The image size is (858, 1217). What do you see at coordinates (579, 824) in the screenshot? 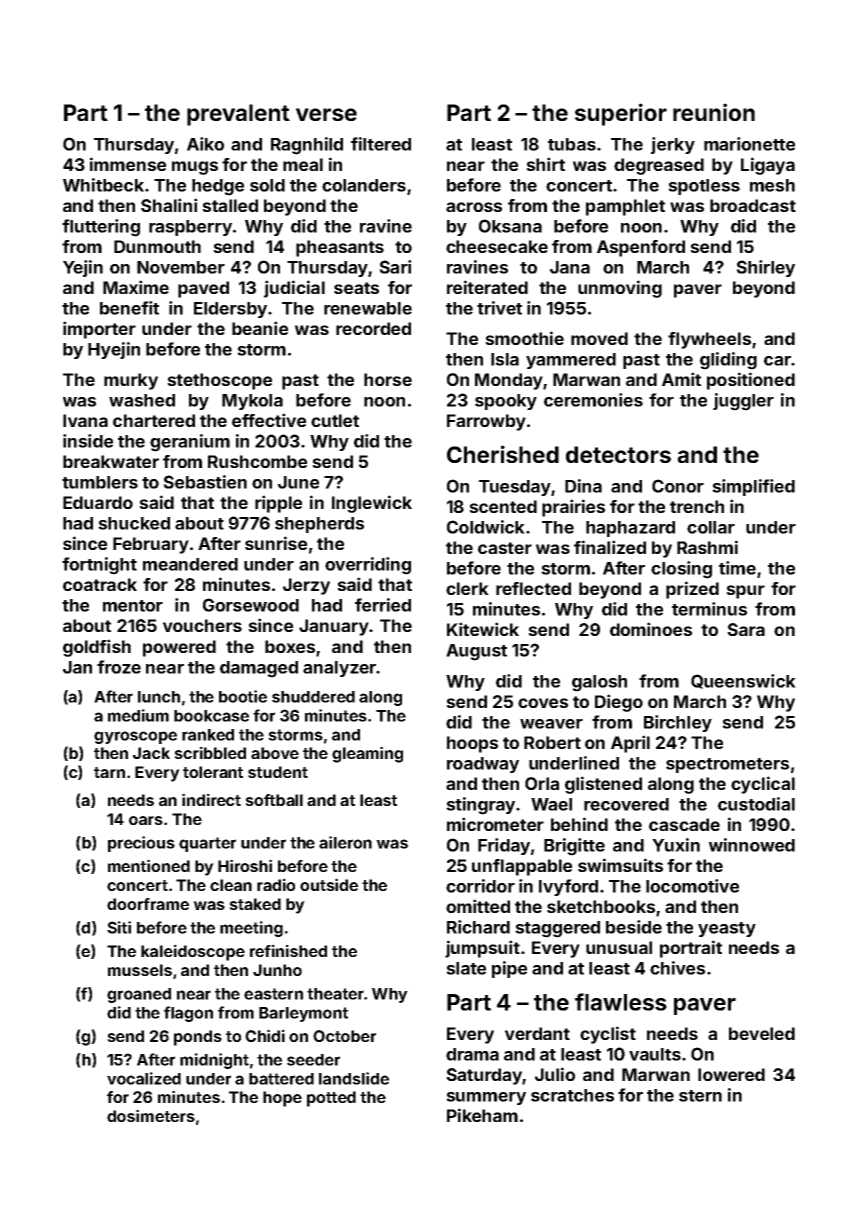
I see `behind` at bounding box center [579, 824].
